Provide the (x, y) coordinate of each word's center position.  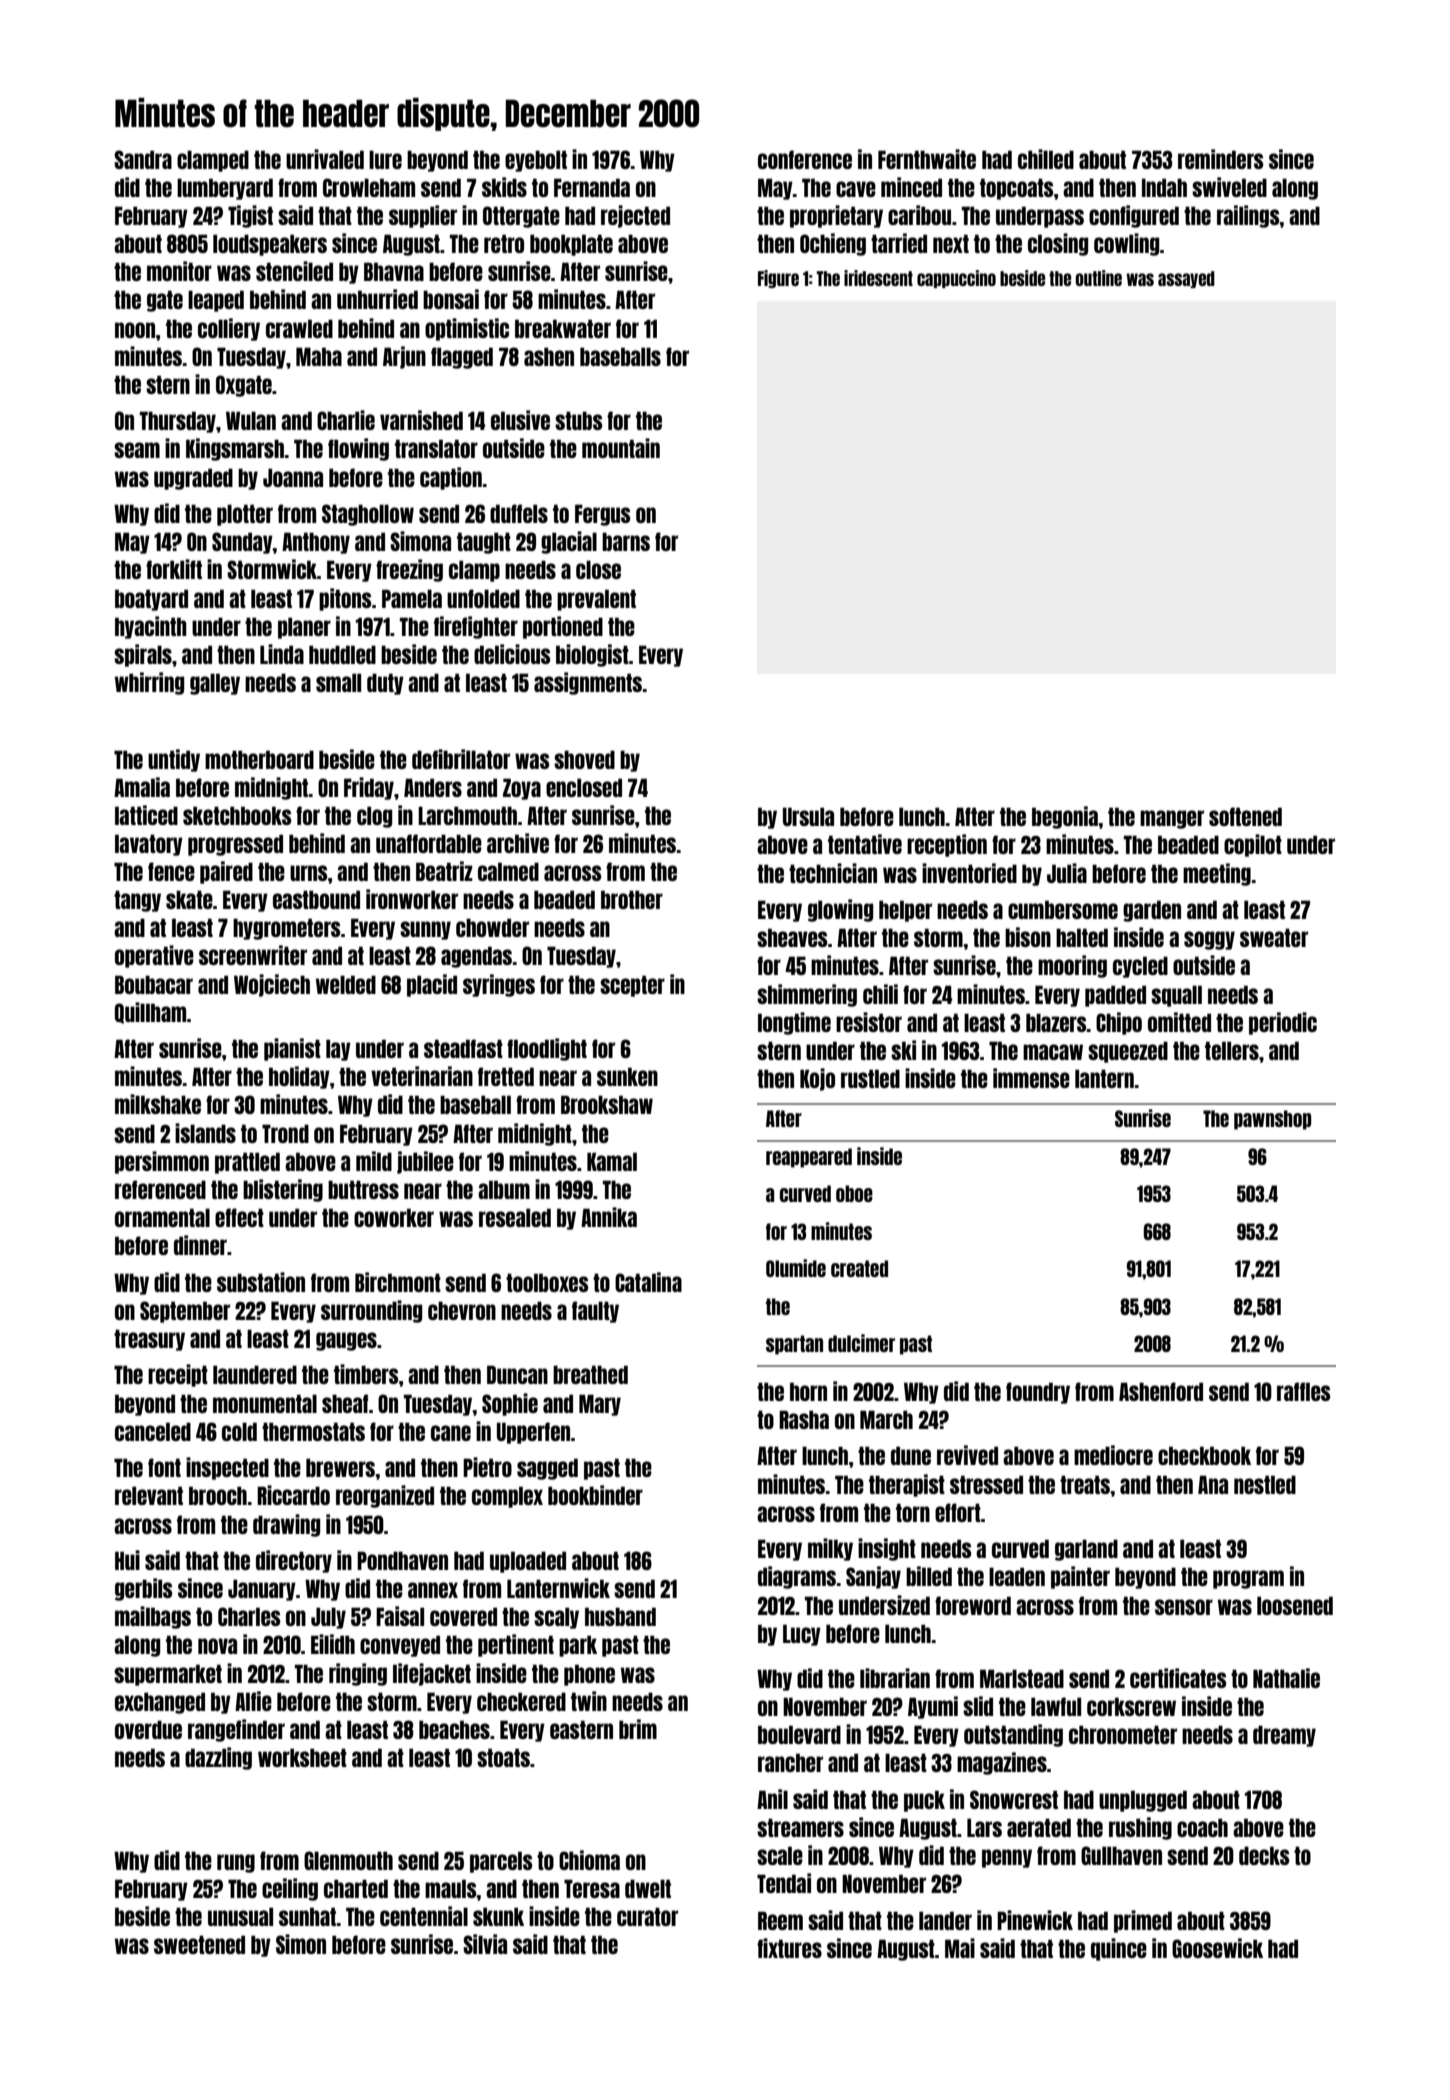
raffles (1303, 1391)
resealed (515, 1217)
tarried (899, 243)
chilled (1046, 159)
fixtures (789, 1948)
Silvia (485, 1944)
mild (374, 1161)
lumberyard (225, 189)
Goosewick (1217, 1948)
